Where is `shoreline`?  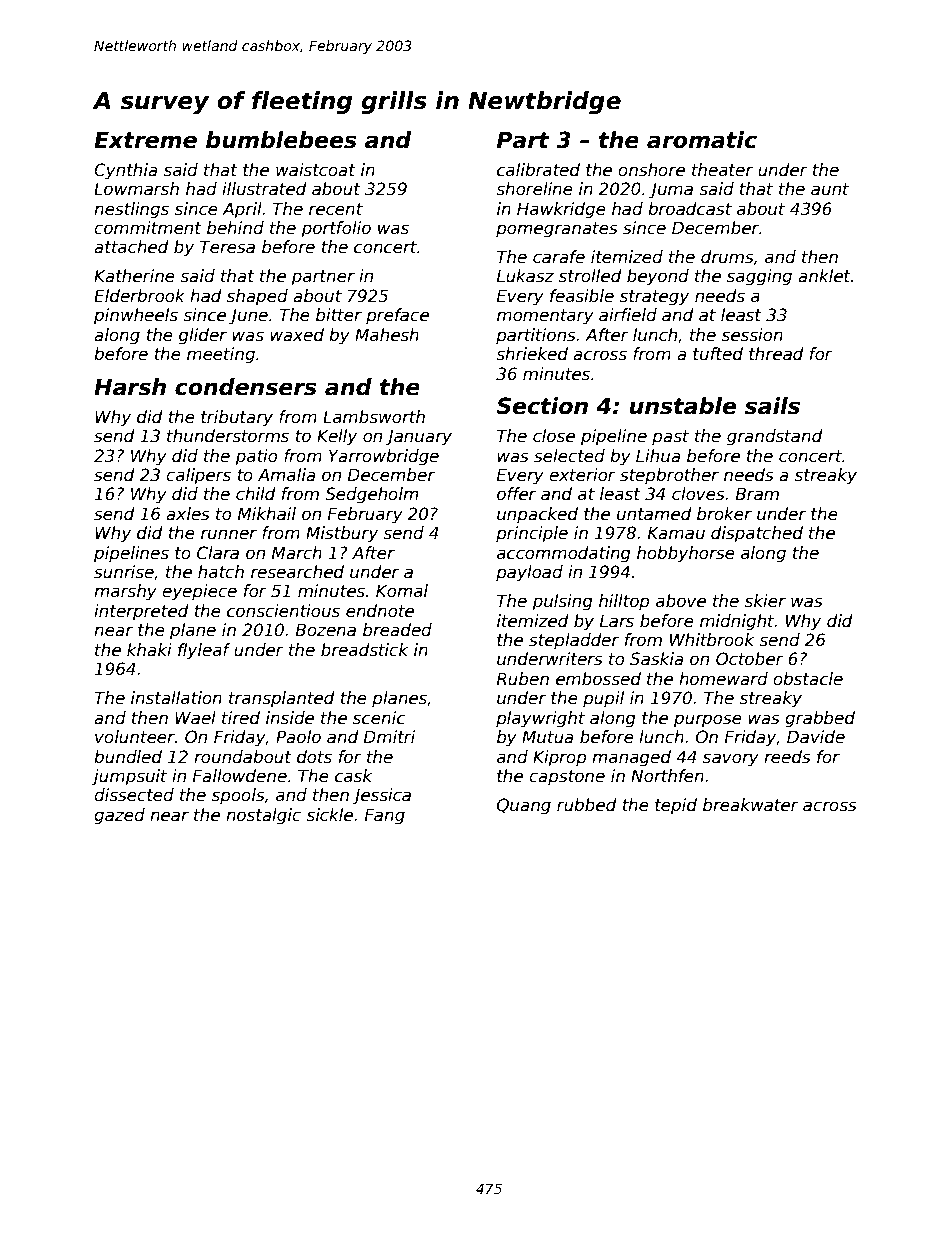 shoreline is located at coordinates (534, 189).
